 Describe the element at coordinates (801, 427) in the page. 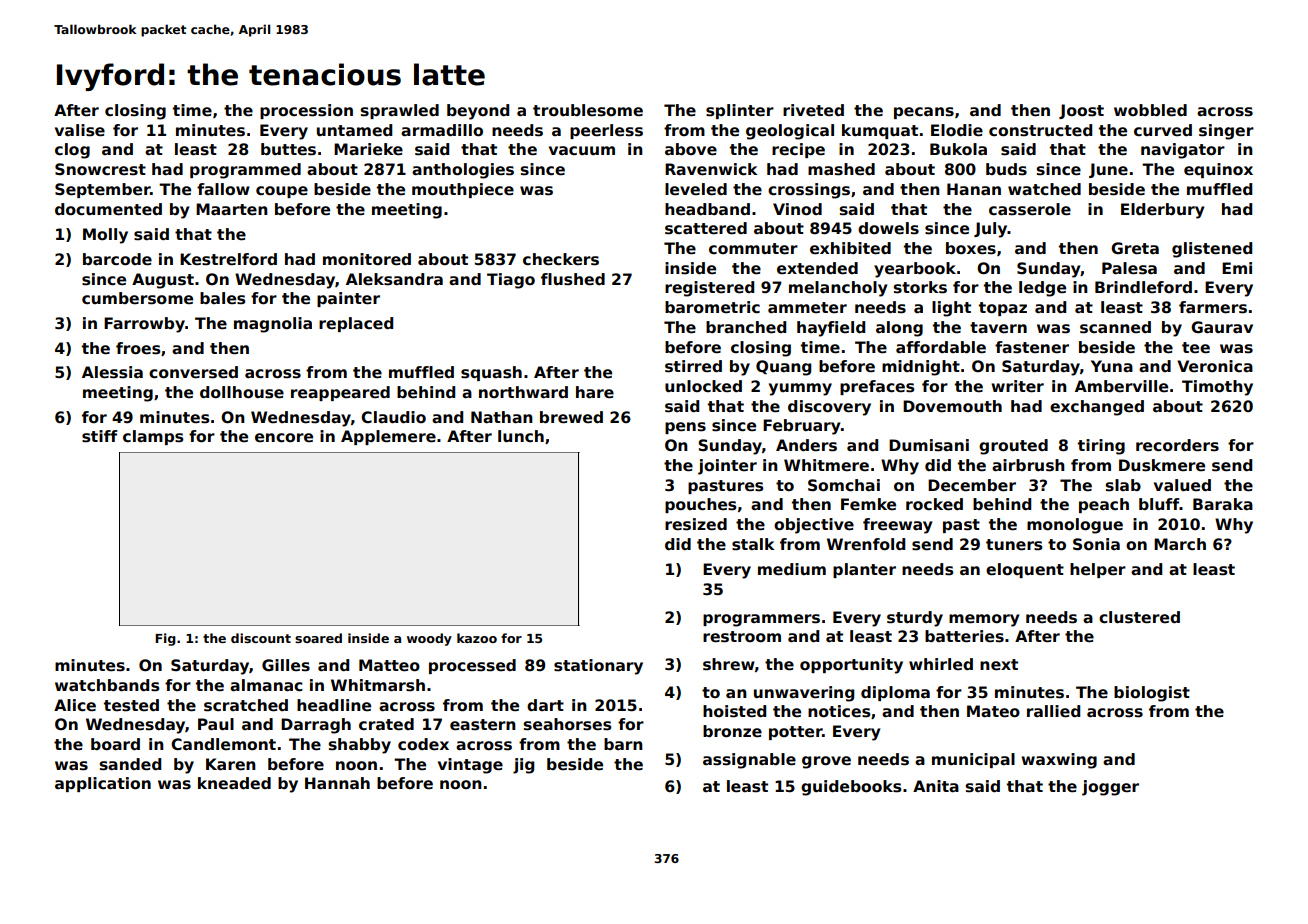

I see `February` at that location.
